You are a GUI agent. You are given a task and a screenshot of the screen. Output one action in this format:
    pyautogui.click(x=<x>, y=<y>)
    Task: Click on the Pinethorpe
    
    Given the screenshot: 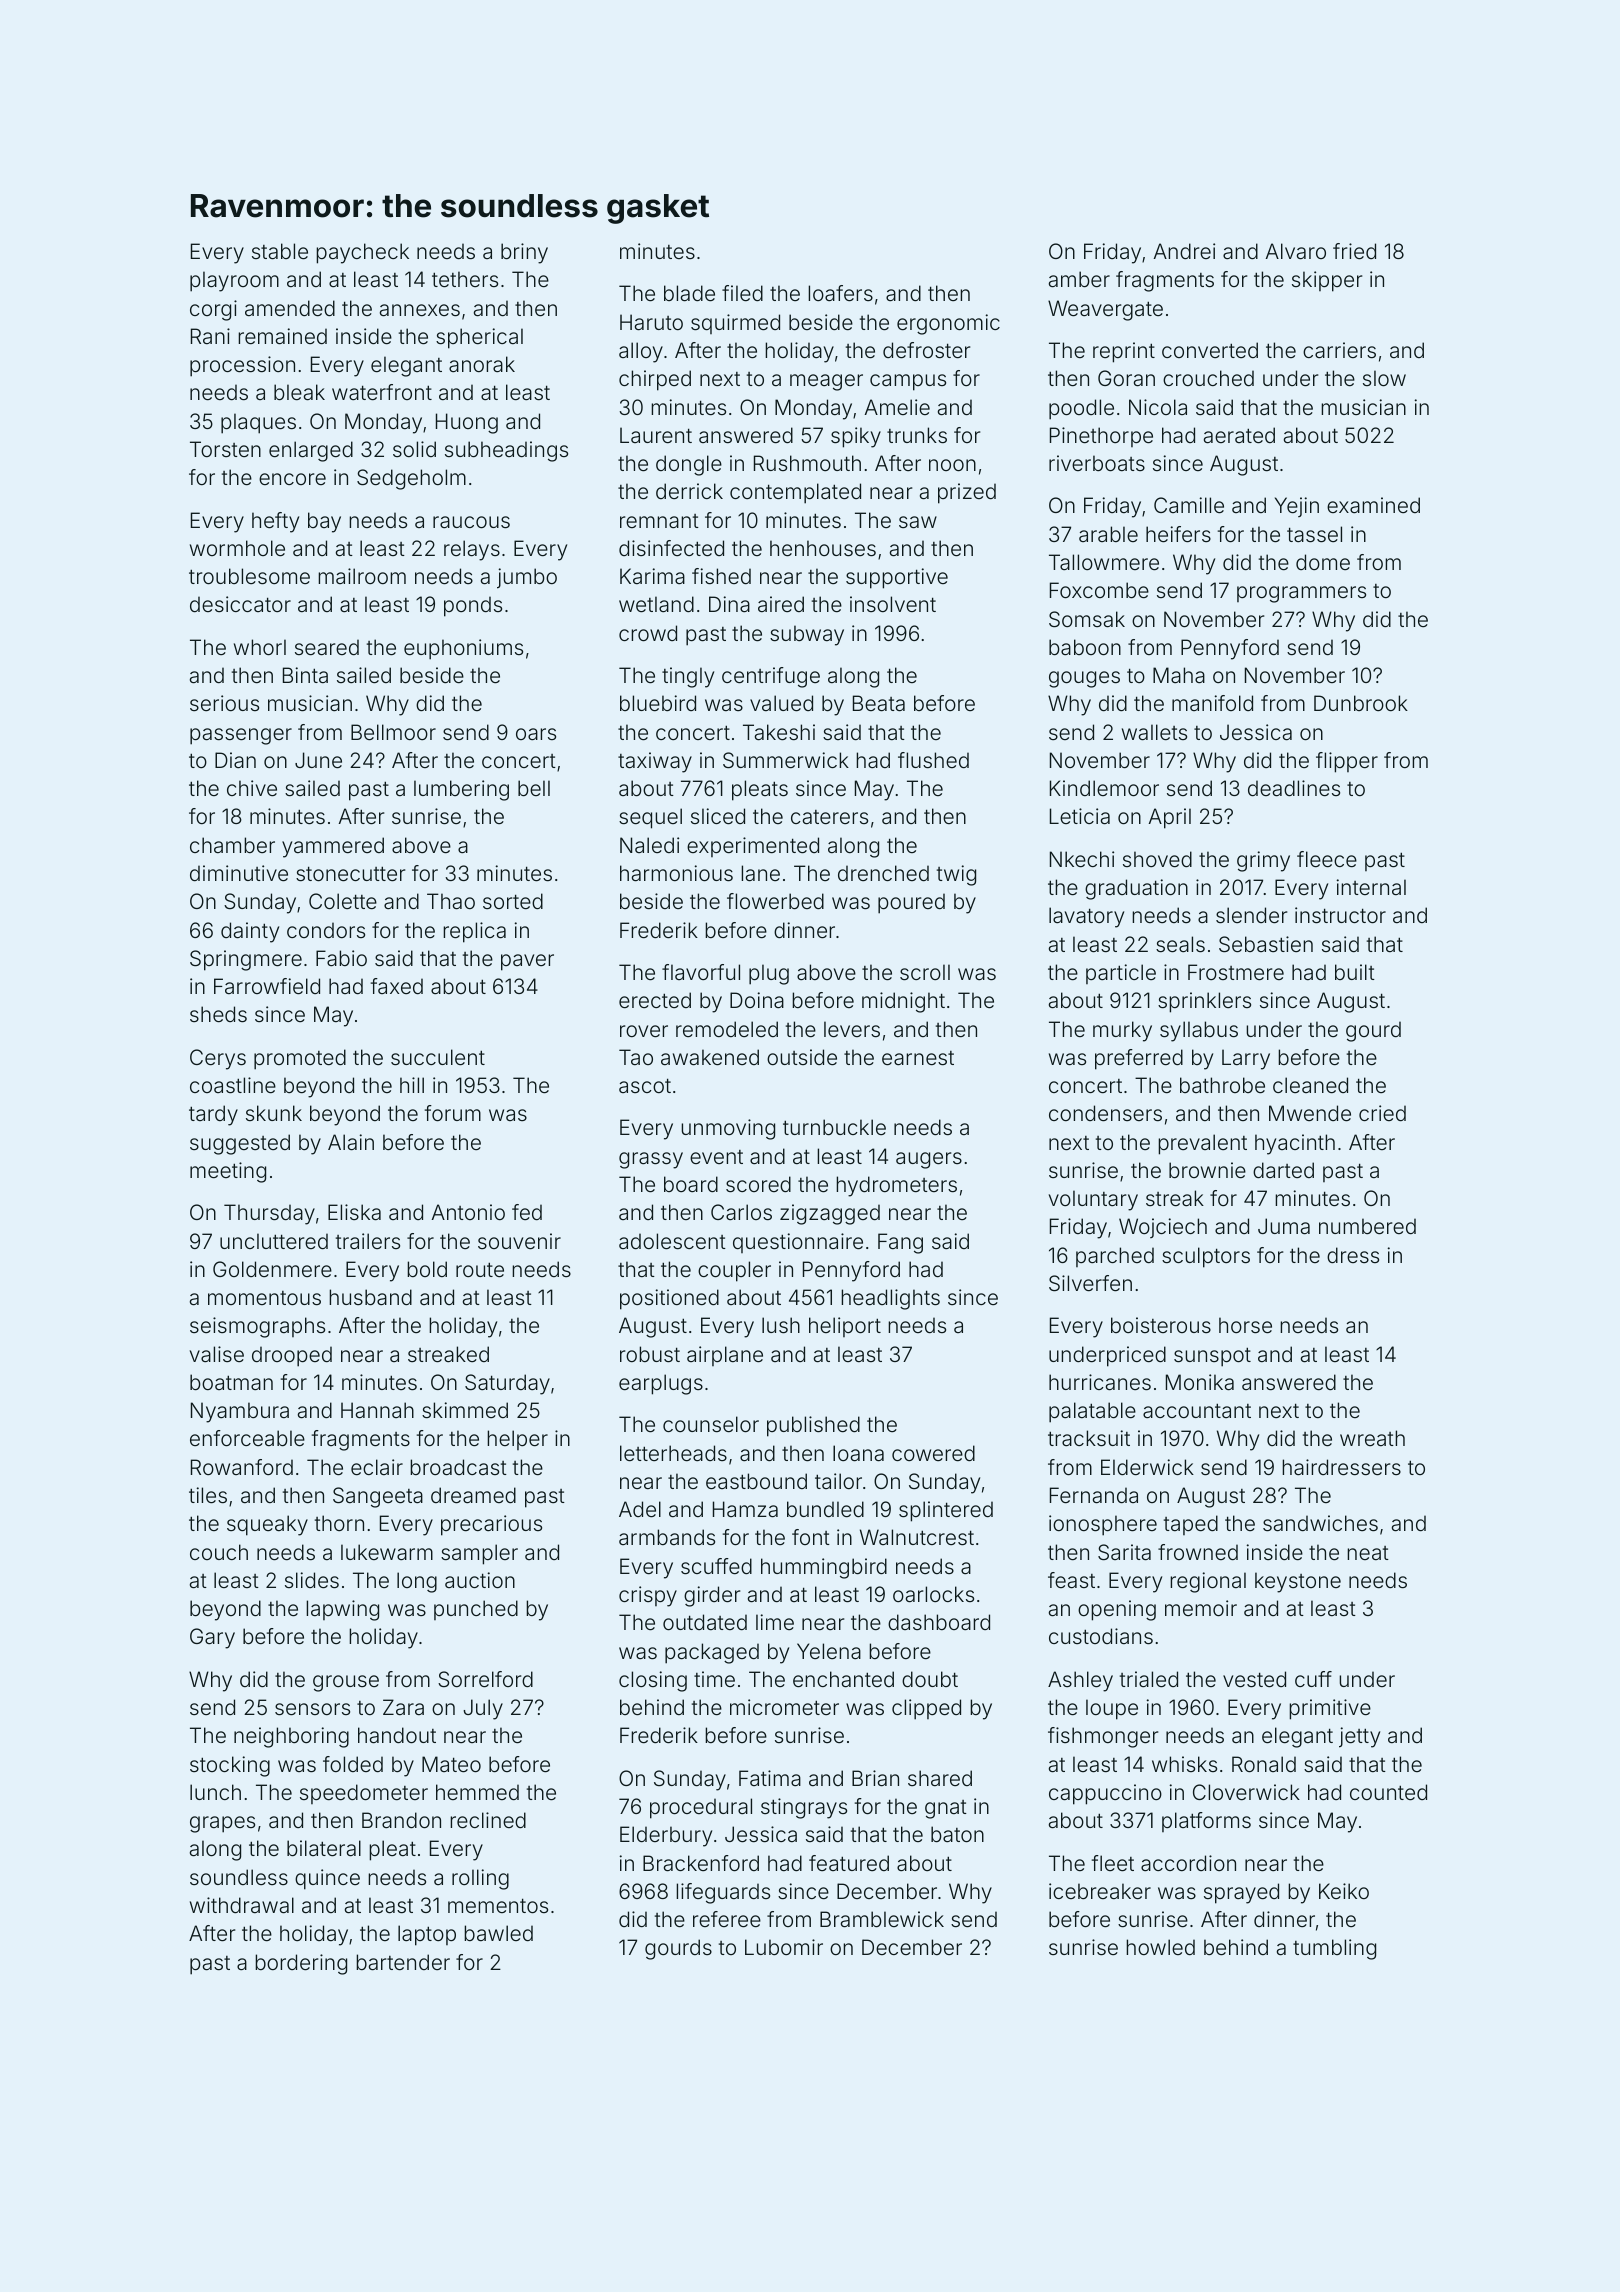 What is the action you would take?
    pyautogui.click(x=1101, y=437)
